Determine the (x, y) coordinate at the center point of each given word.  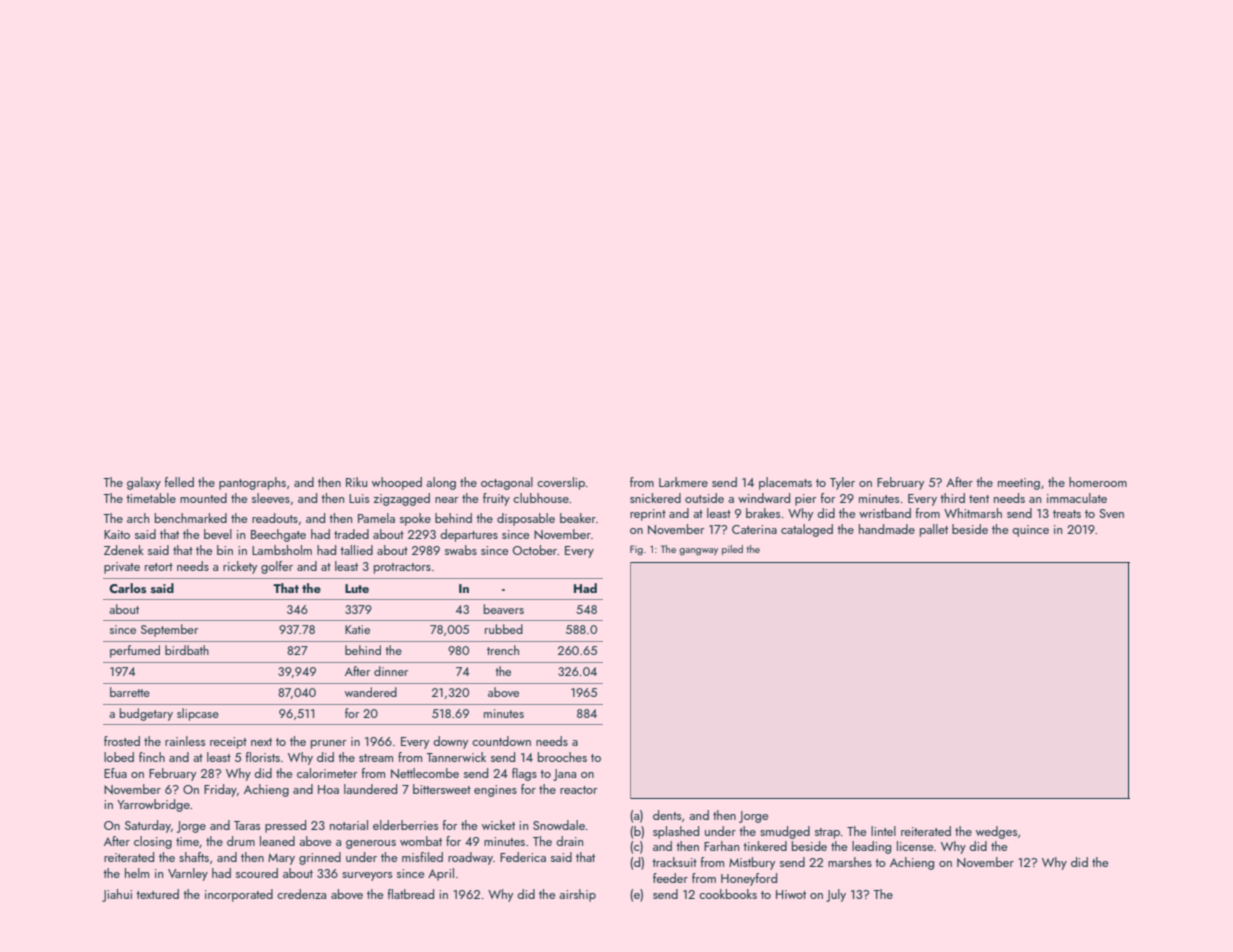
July (836, 895)
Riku (356, 482)
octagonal (507, 483)
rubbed (504, 629)
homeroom (1098, 482)
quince (1030, 531)
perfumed (135, 651)
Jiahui (117, 895)
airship (577, 895)
